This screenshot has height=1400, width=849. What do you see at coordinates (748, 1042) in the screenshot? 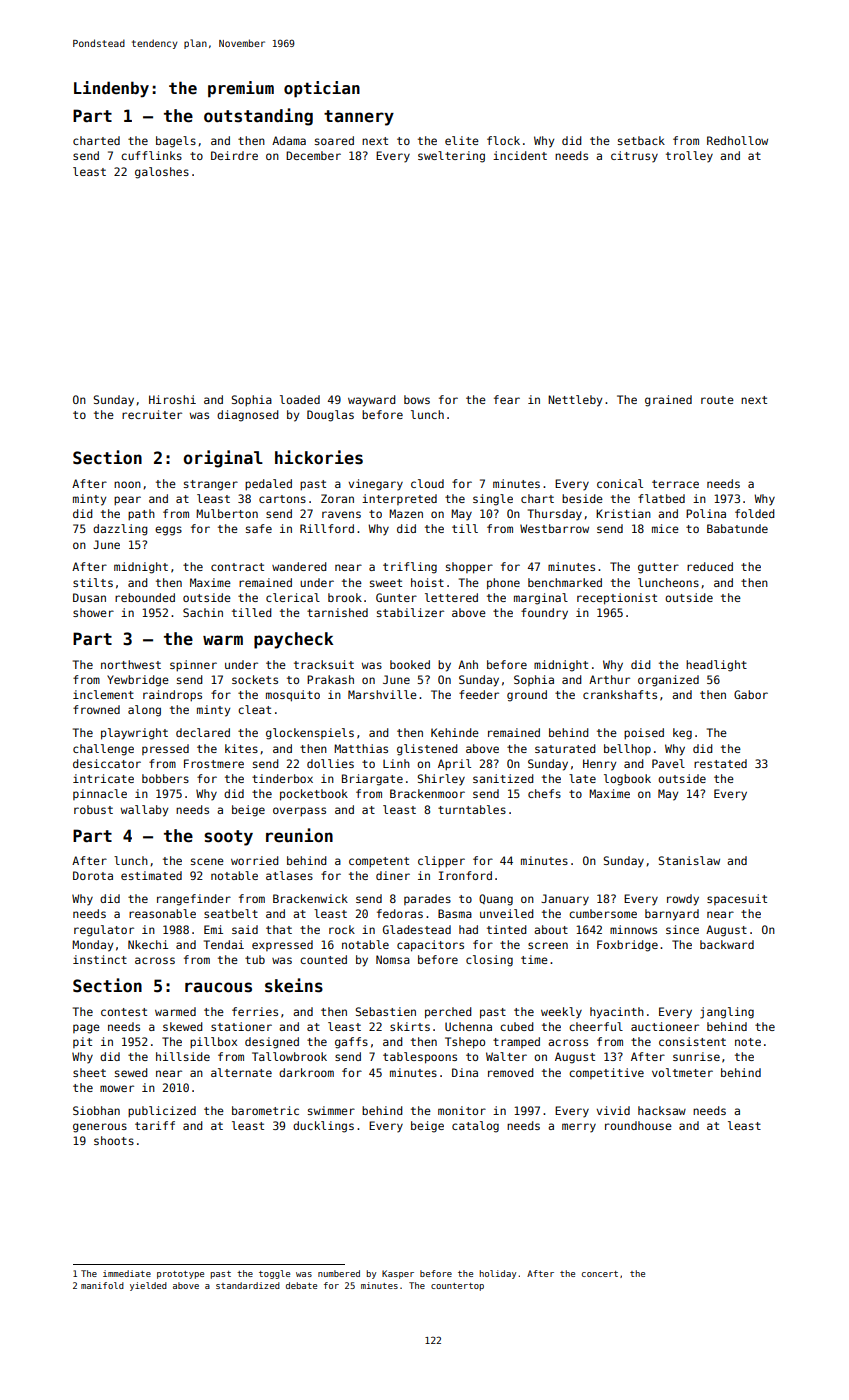
I see `note` at bounding box center [748, 1042].
